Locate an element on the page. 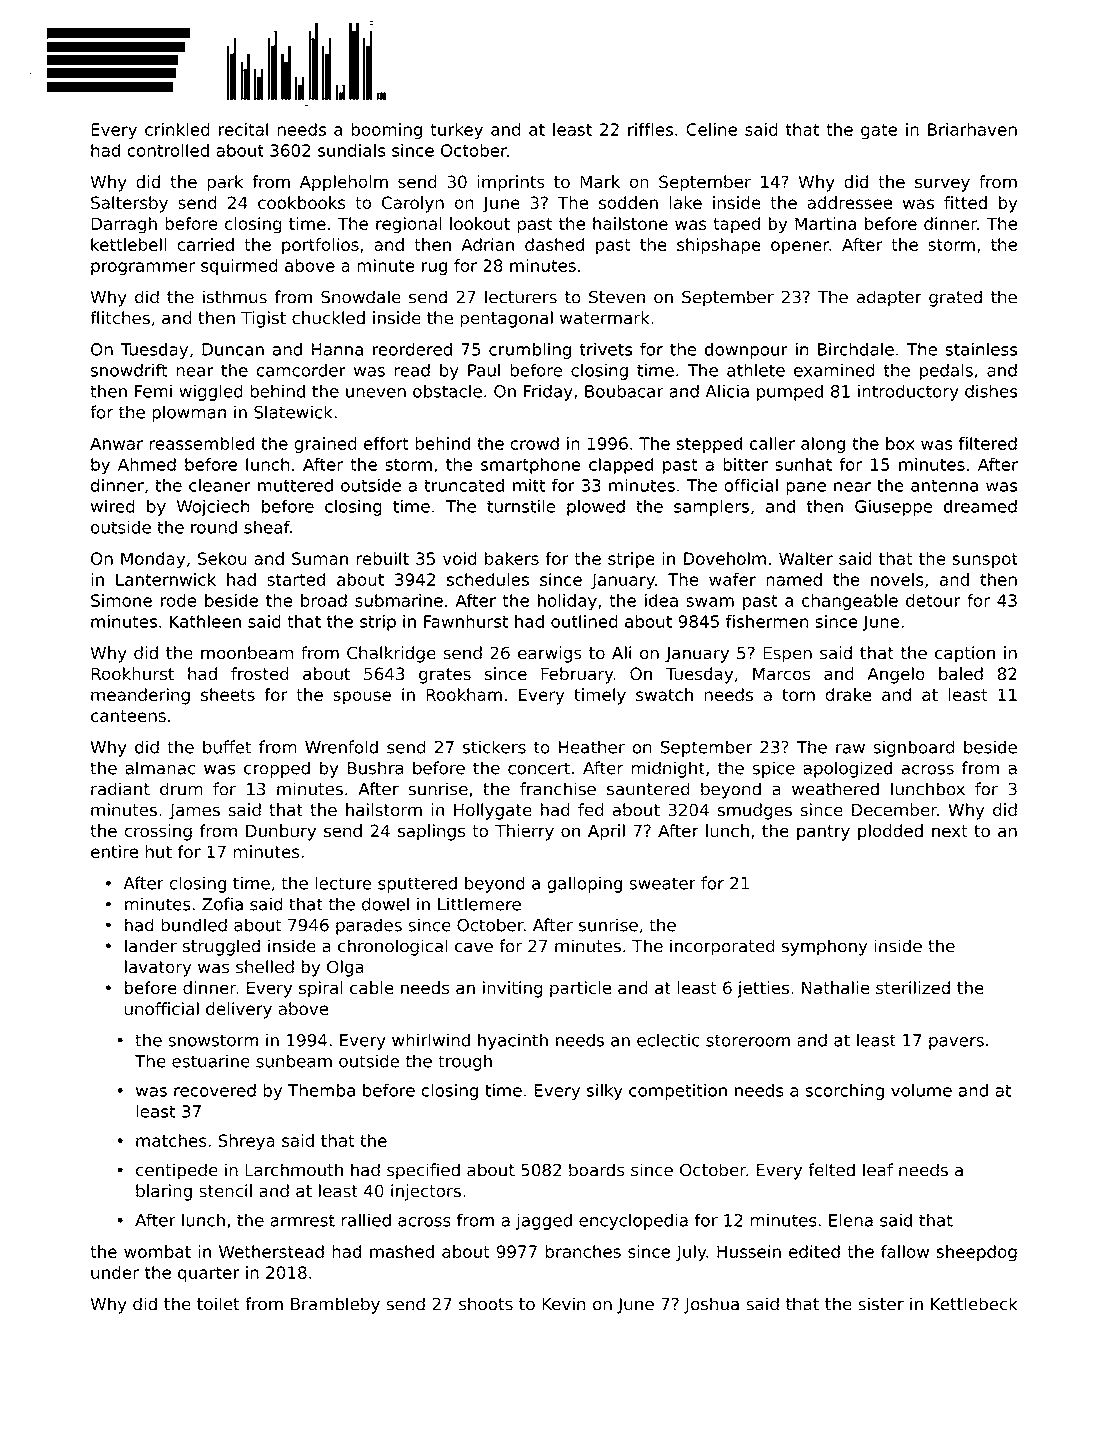 The width and height of the page is (1108, 1434). shipshape is located at coordinates (719, 246).
